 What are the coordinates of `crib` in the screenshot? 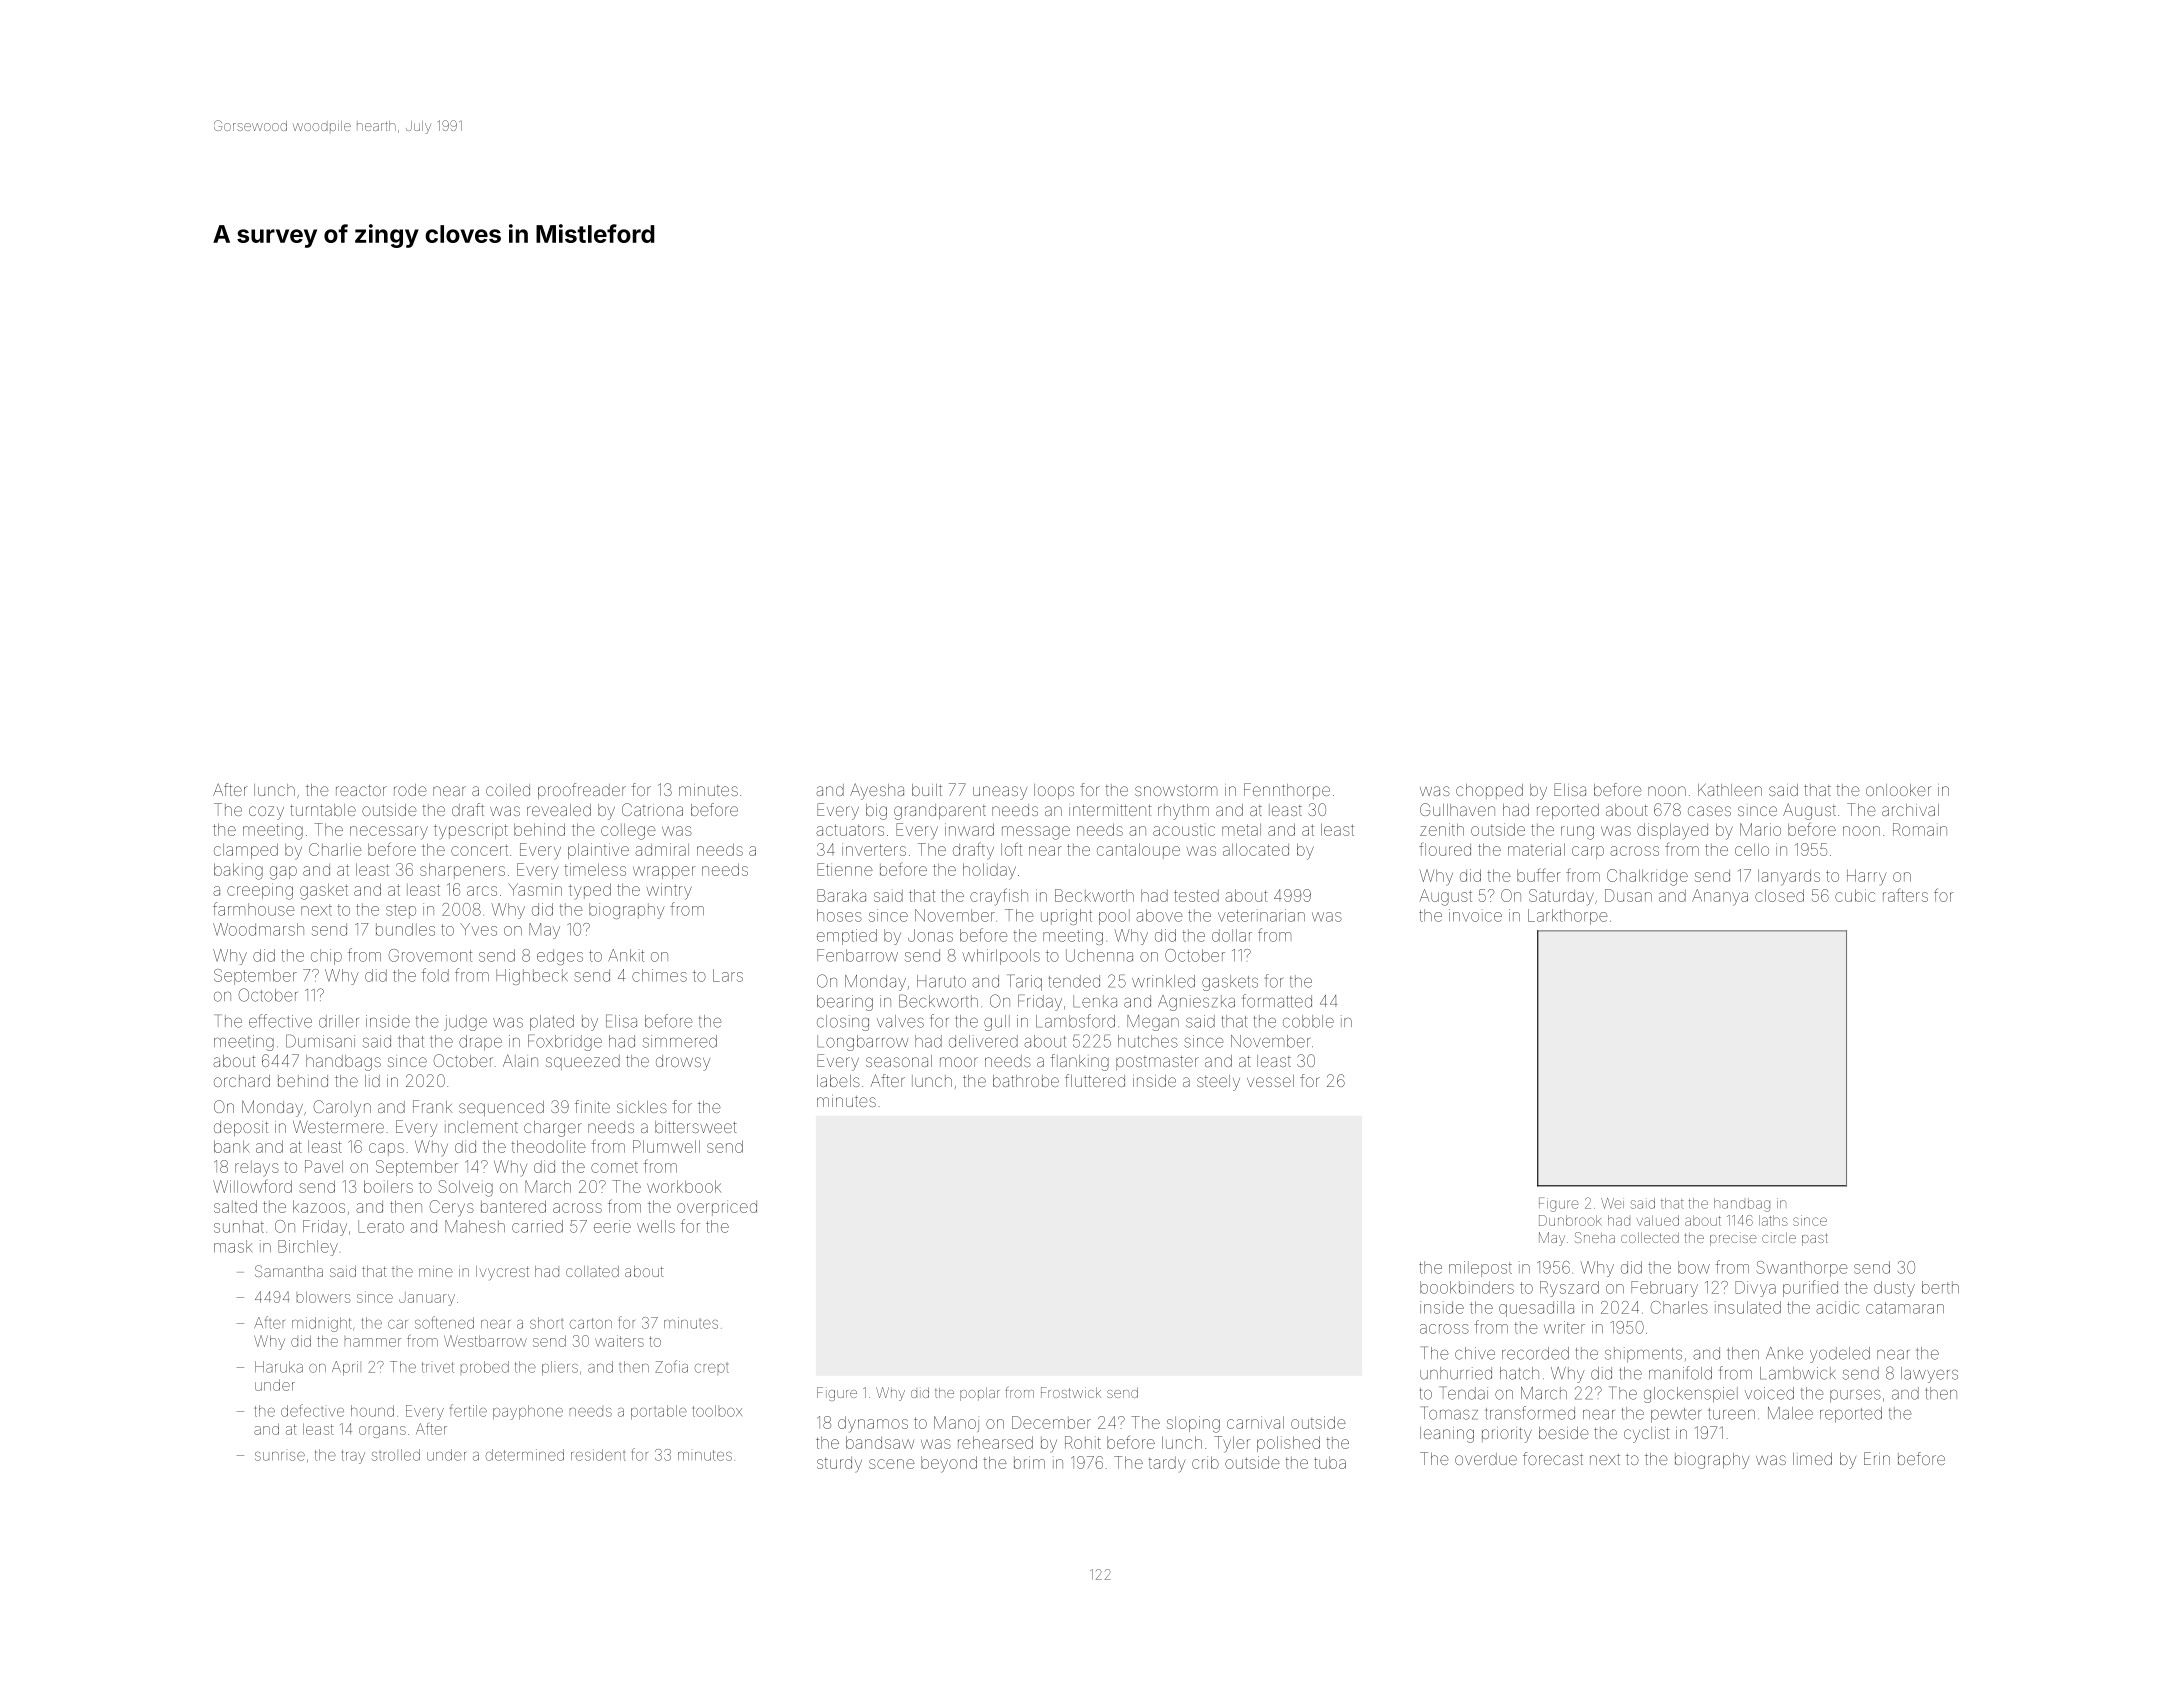 It's located at (1205, 1462).
